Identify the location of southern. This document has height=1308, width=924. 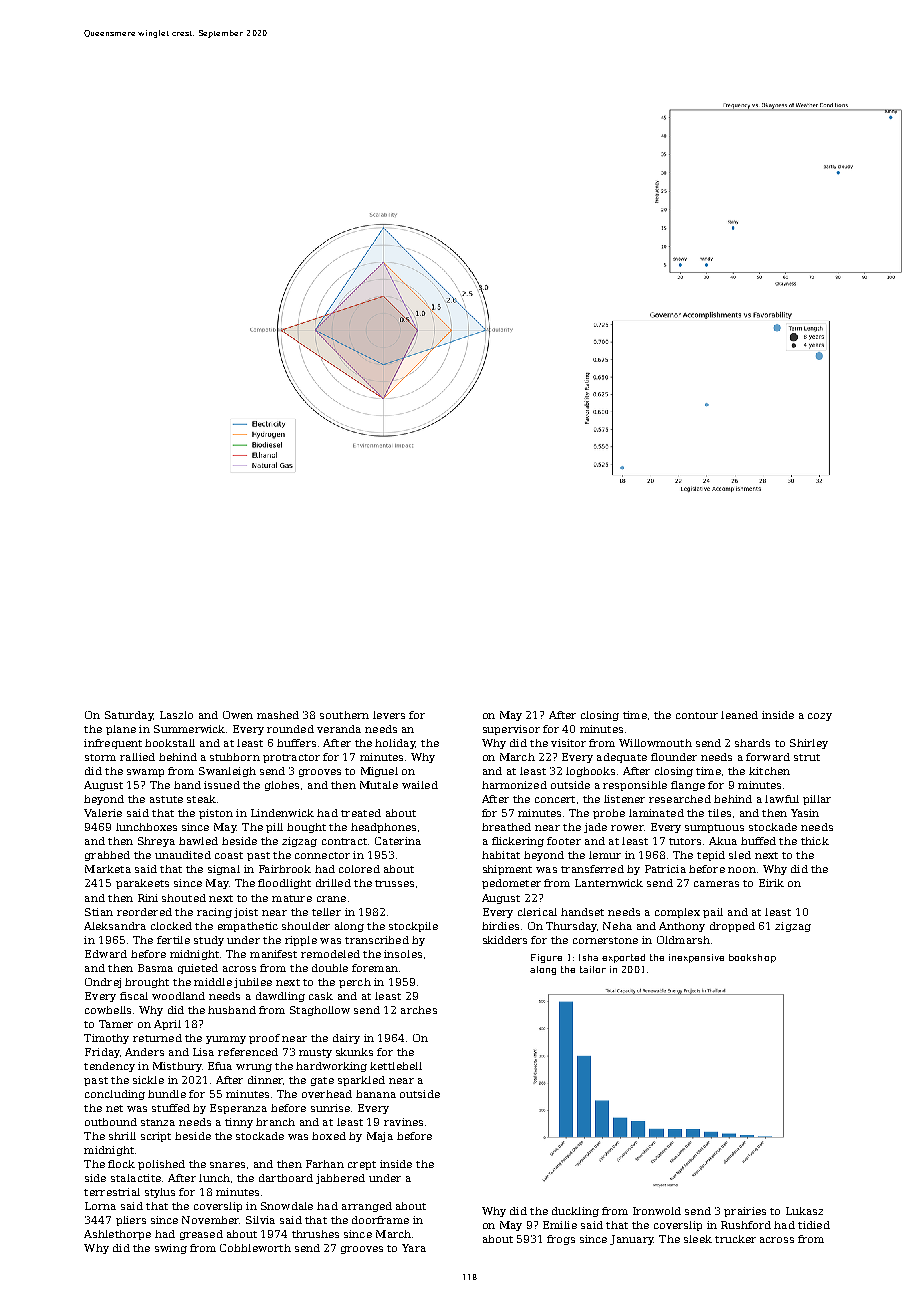
(344, 715).
